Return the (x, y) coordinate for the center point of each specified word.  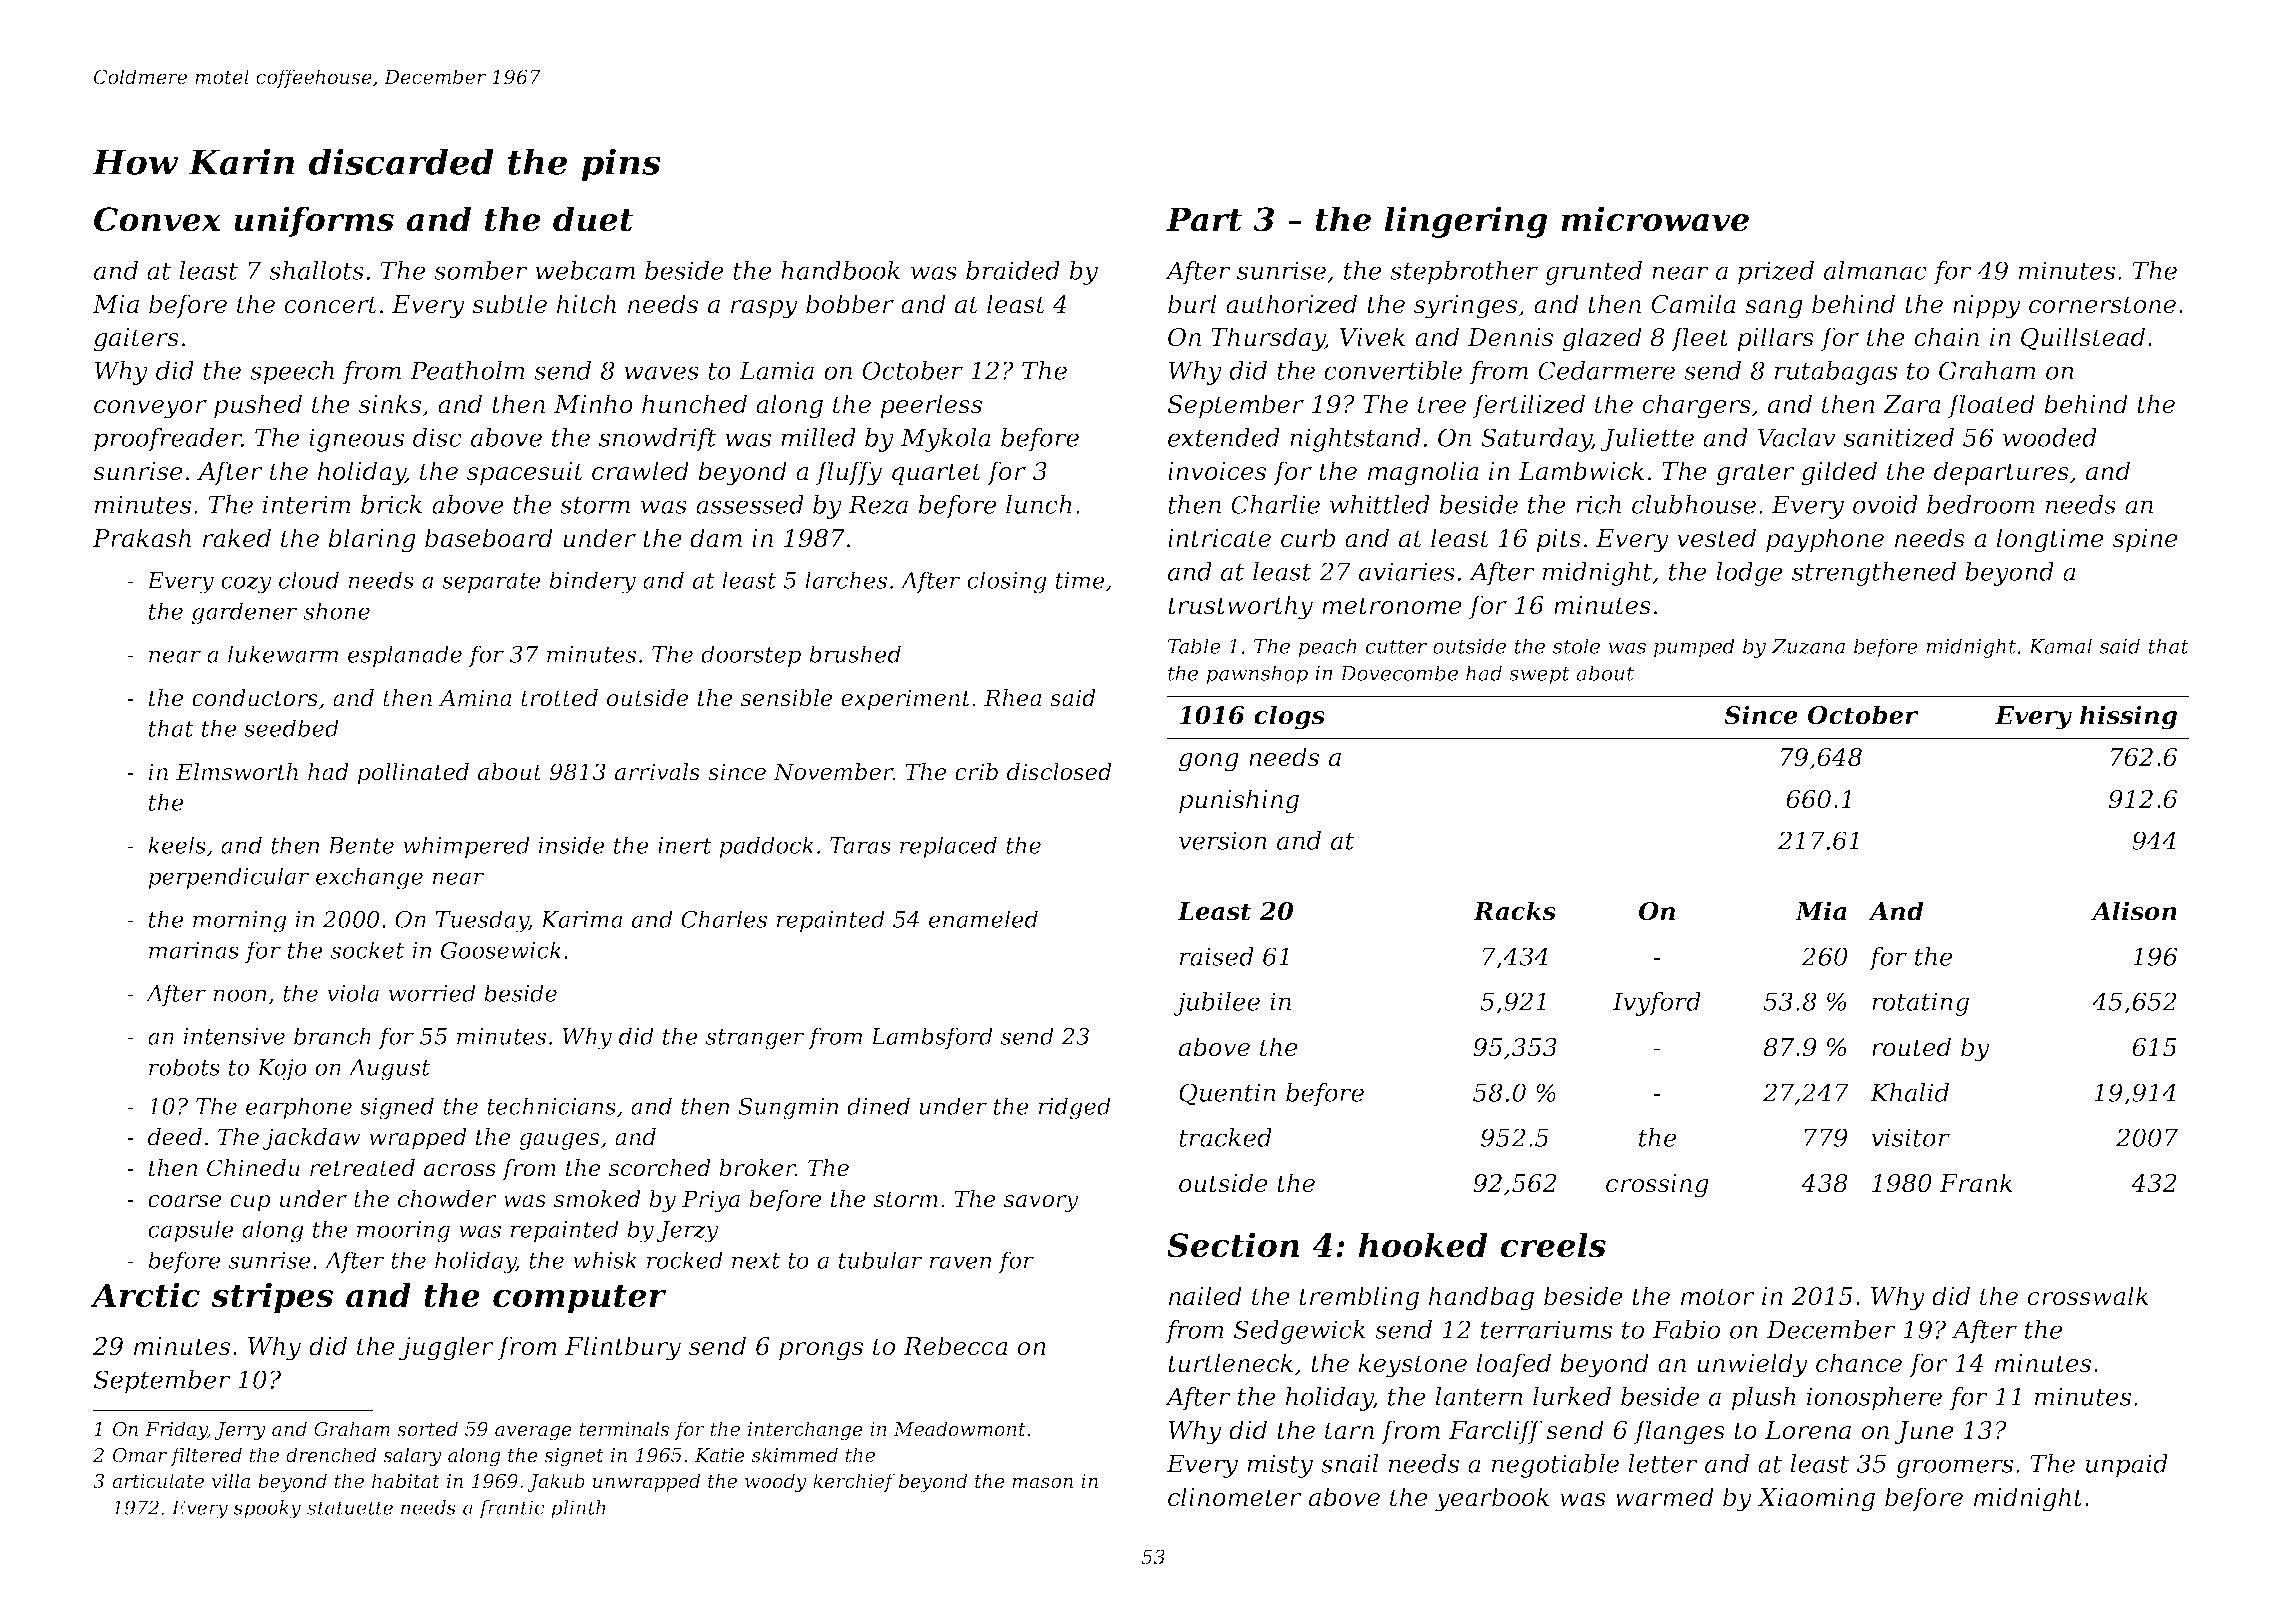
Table (1194, 646)
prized (1776, 273)
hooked (1423, 1245)
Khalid (1909, 1092)
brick (391, 504)
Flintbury (623, 1348)
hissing (2129, 717)
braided (1013, 270)
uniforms (314, 221)
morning (240, 922)
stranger (755, 1039)
